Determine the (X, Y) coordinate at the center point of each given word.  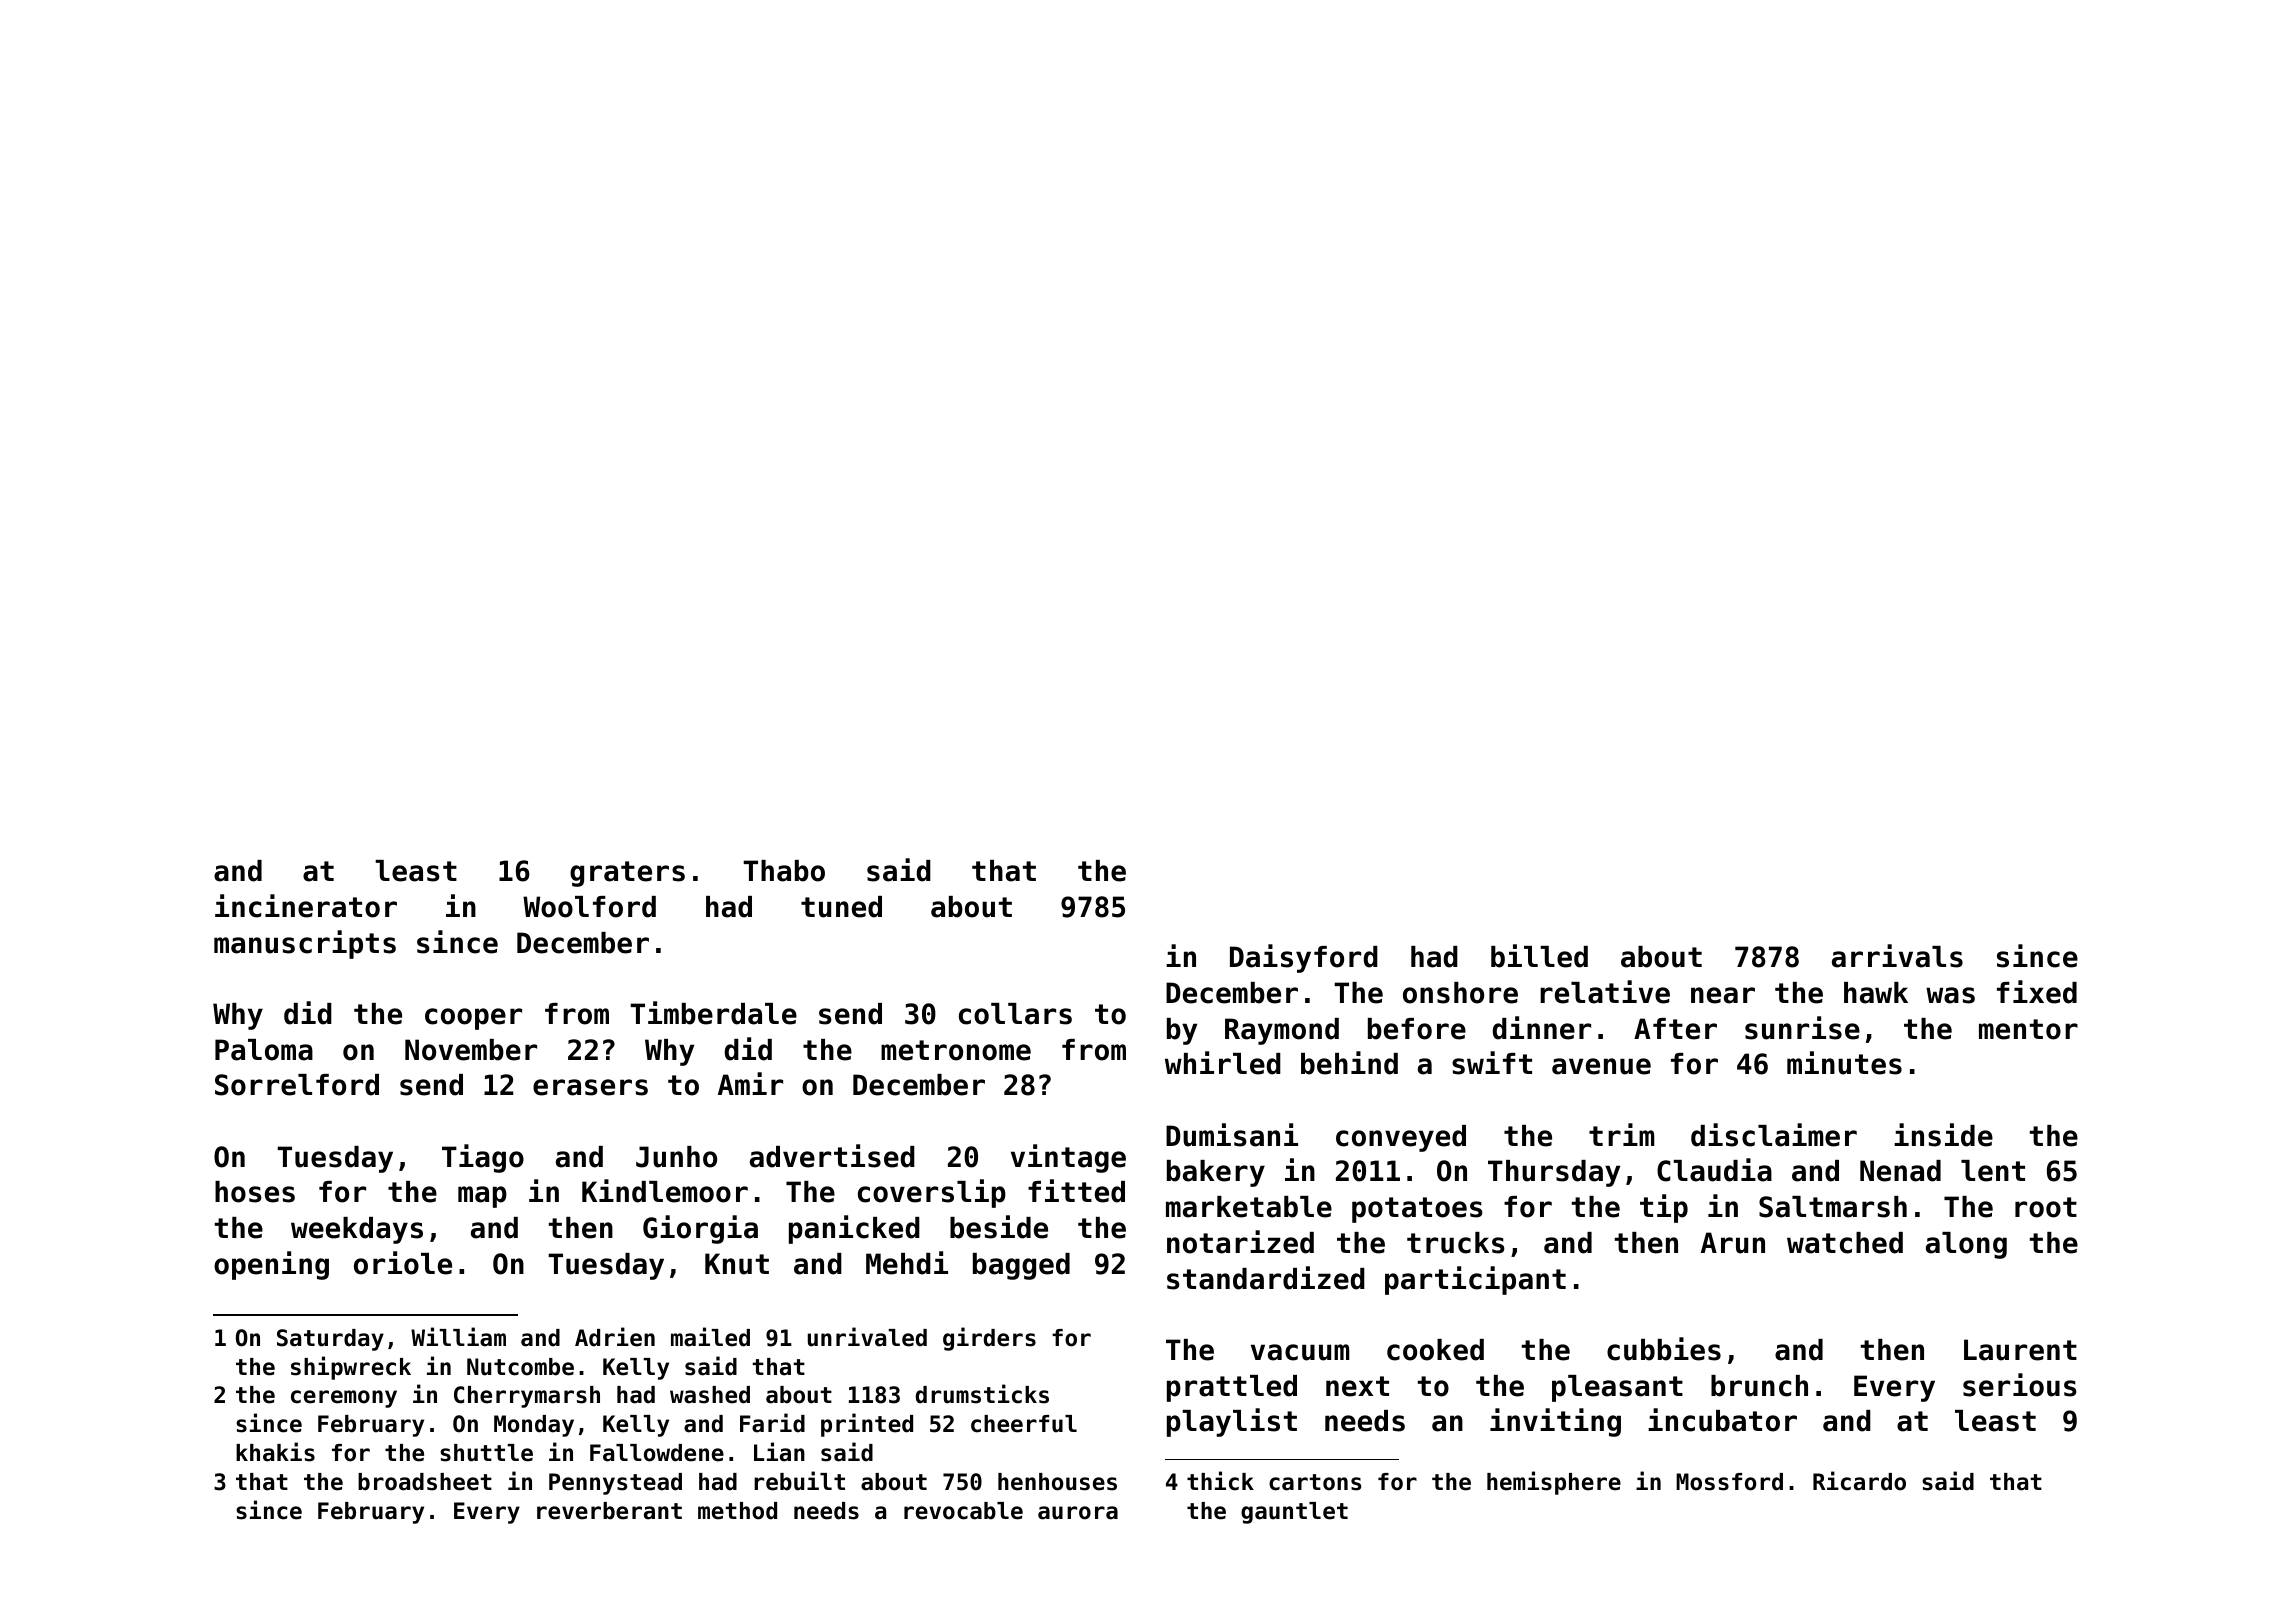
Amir (750, 1083)
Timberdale (713, 1013)
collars (1015, 1014)
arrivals (1897, 956)
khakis (275, 1452)
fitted (1076, 1191)
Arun (1733, 1243)
